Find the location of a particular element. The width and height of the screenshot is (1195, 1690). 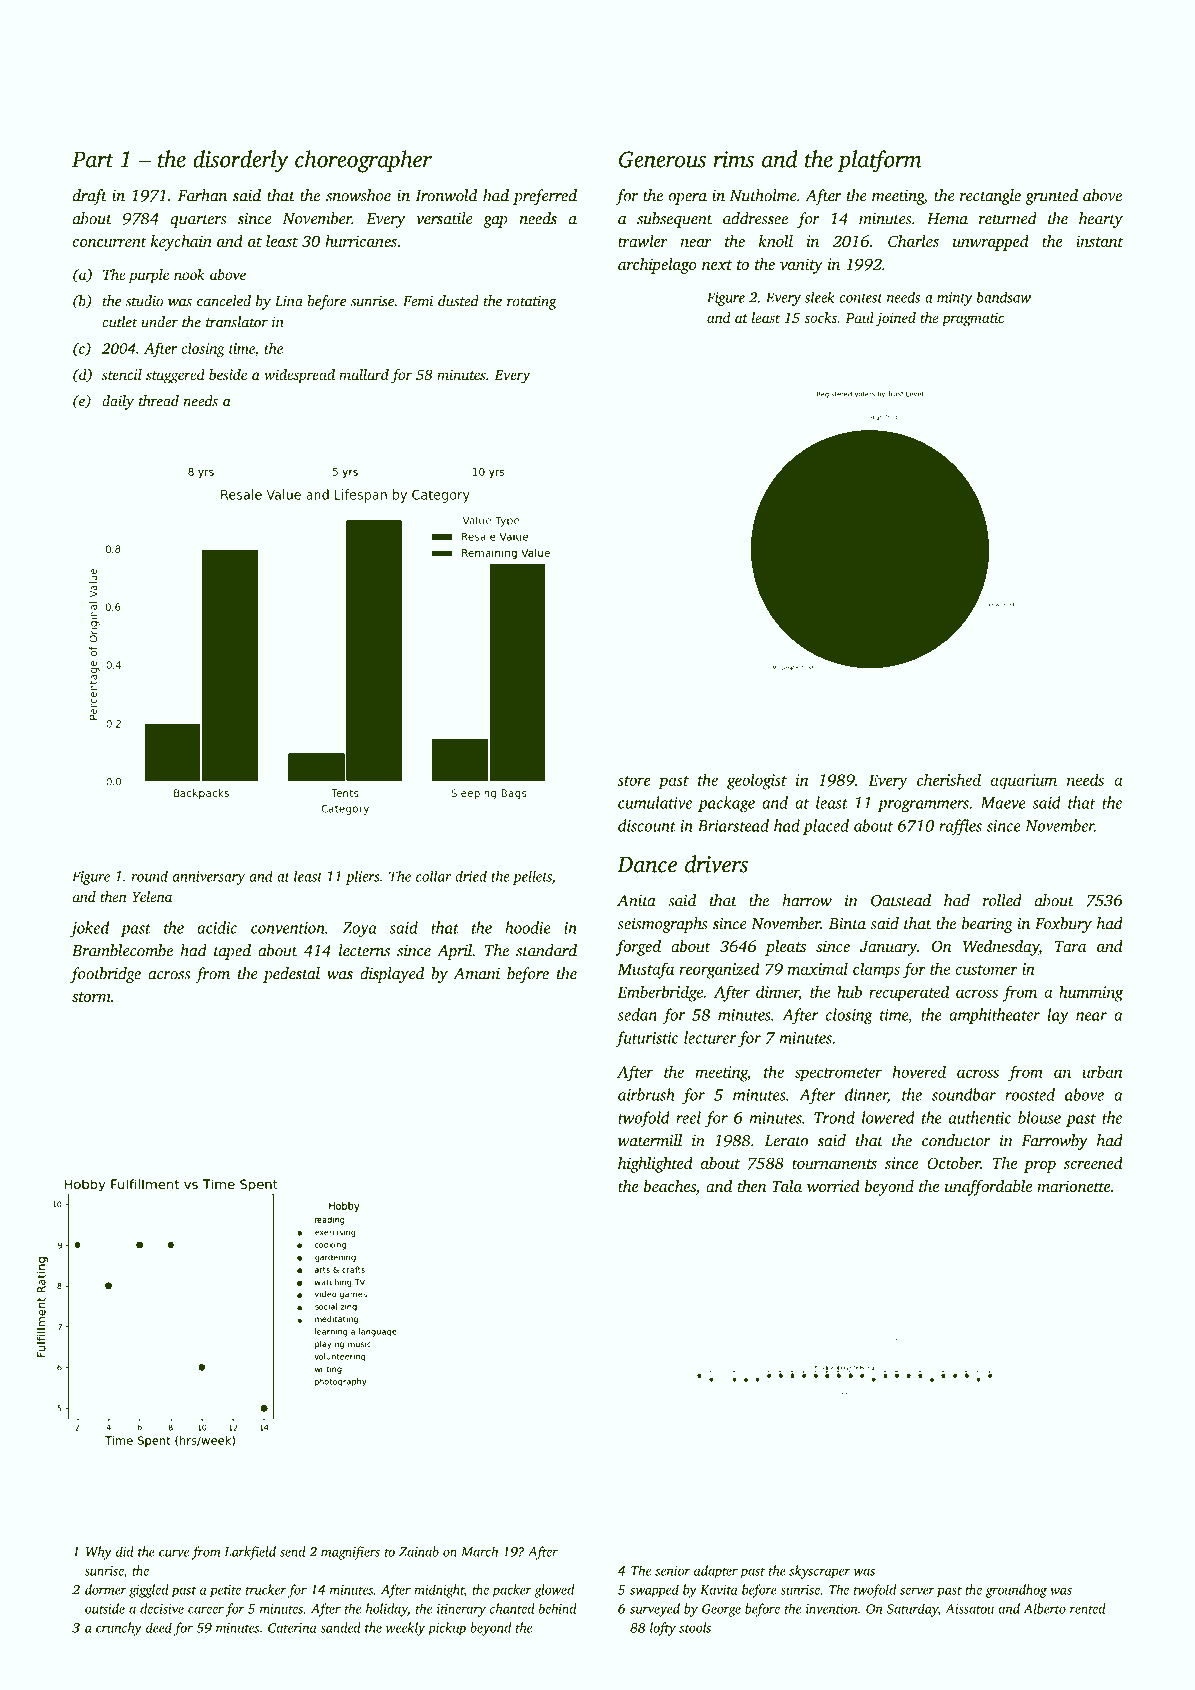

amphitheater is located at coordinates (994, 1016).
